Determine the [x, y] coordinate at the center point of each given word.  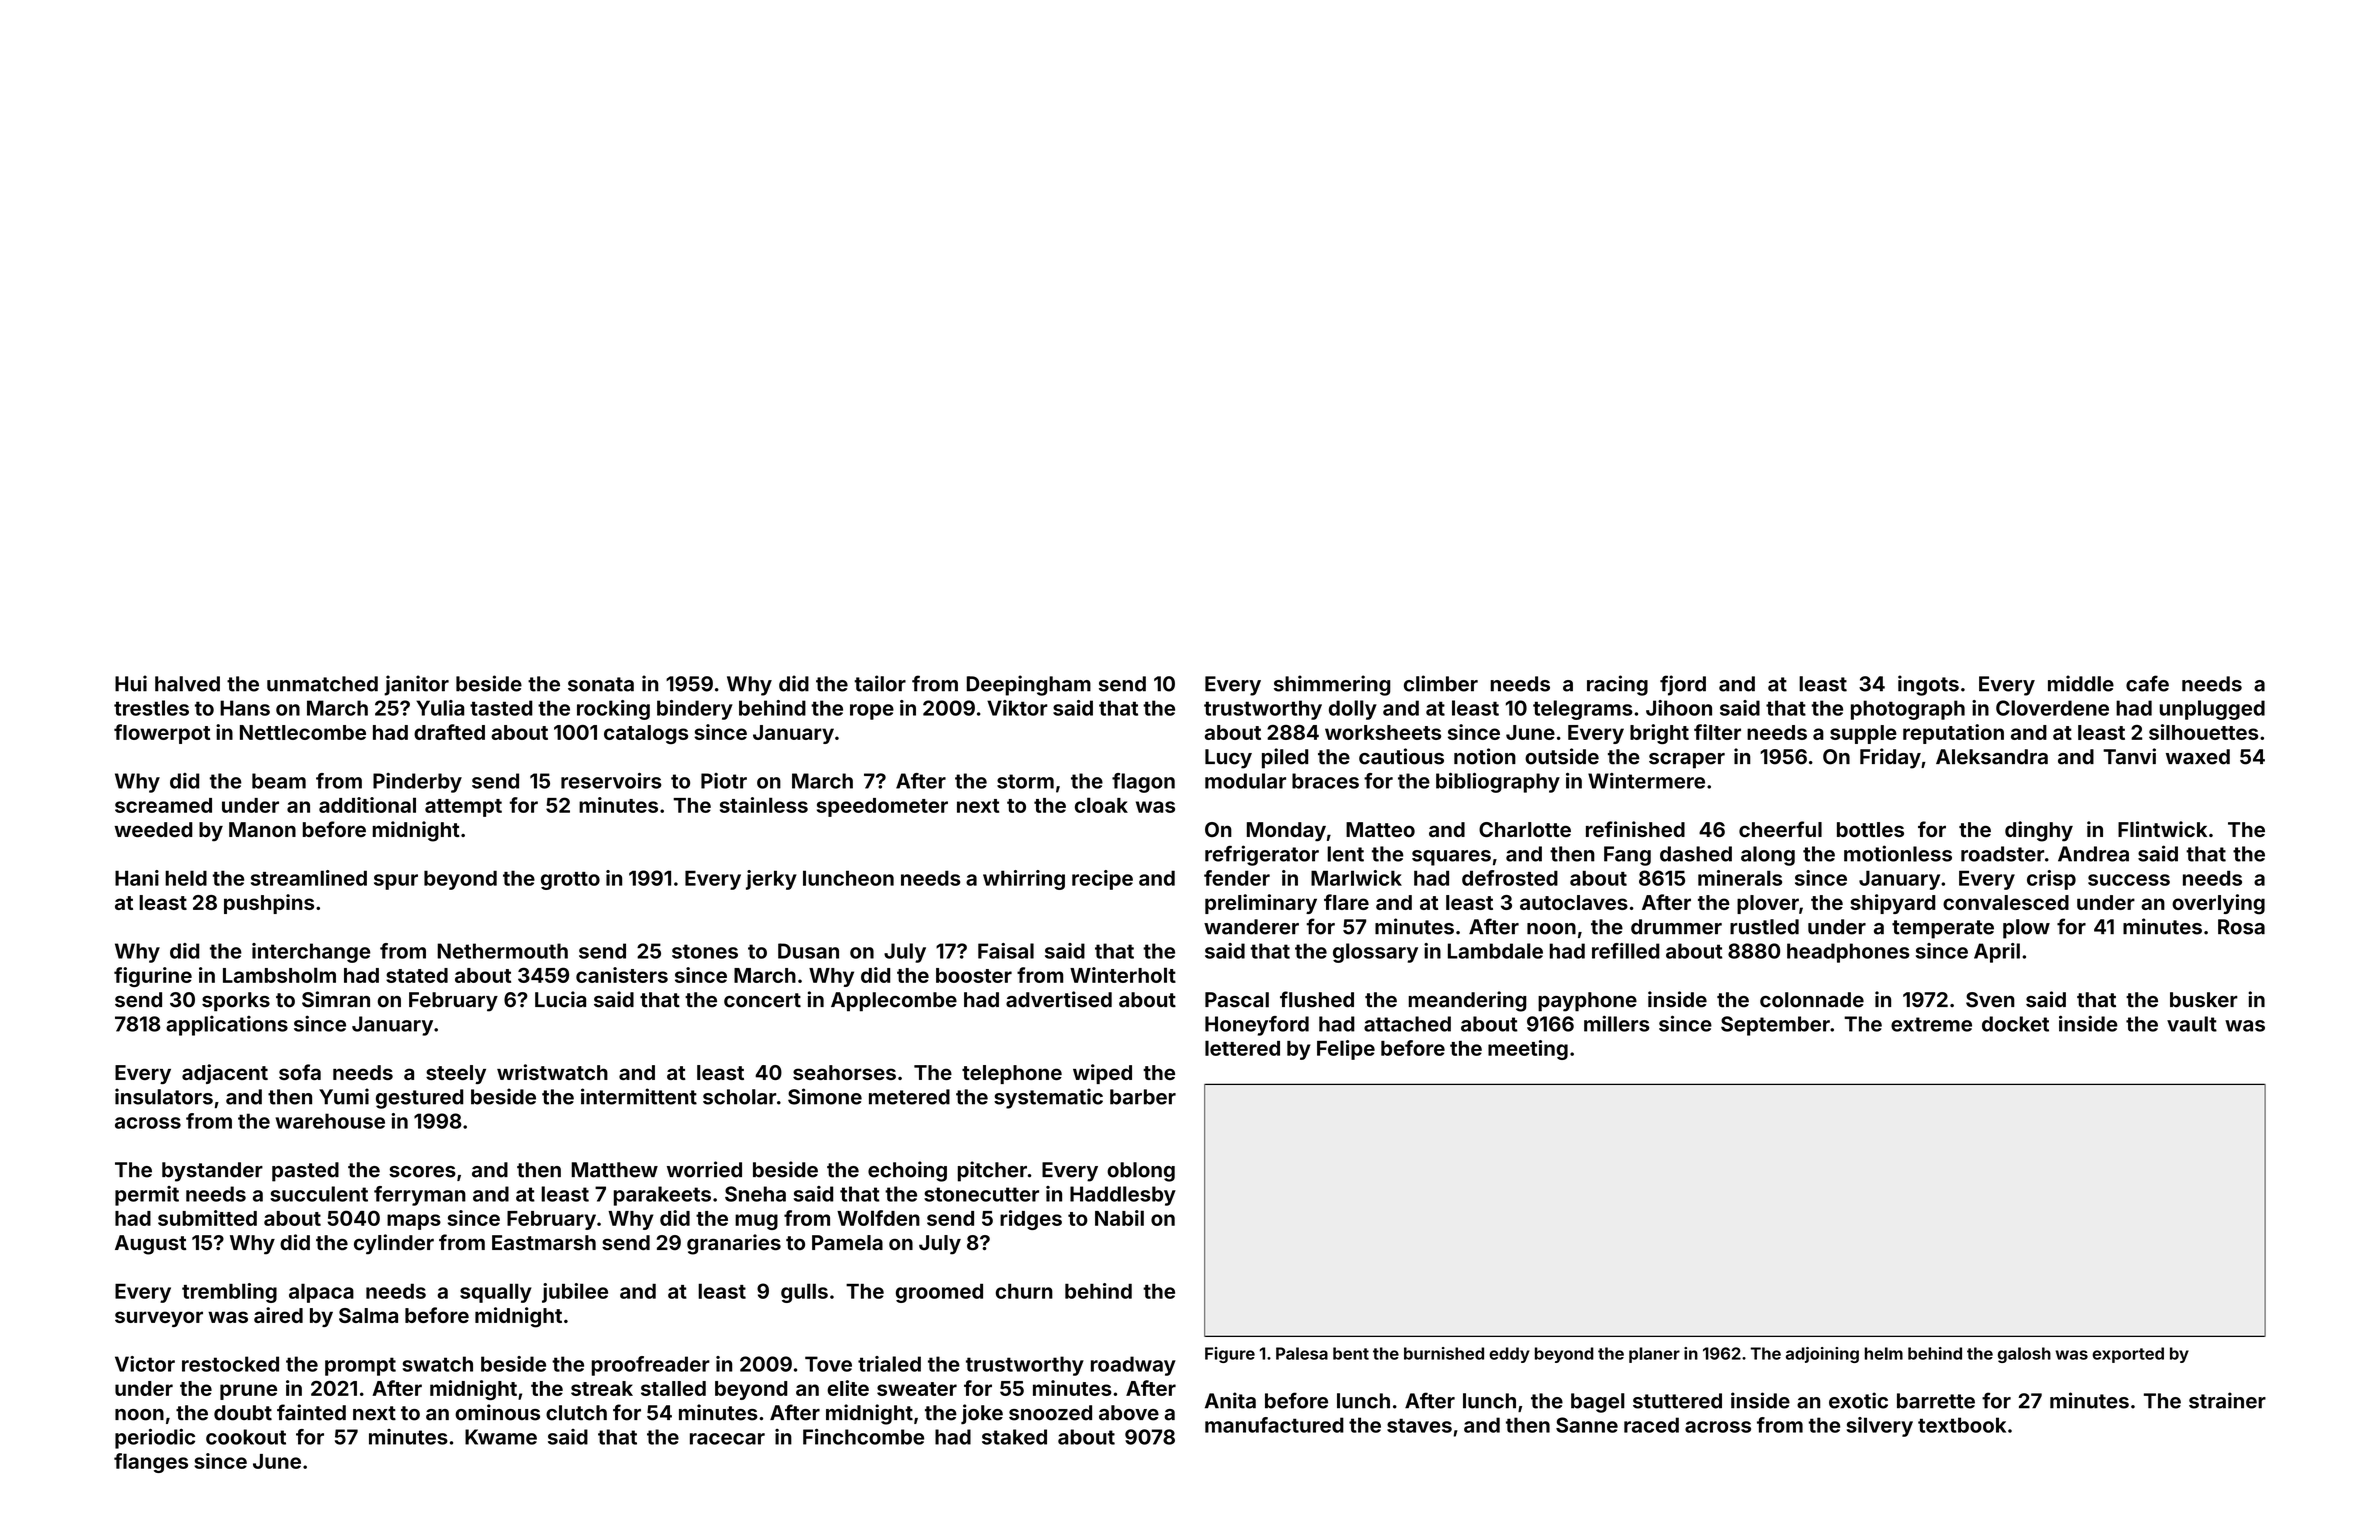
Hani [137, 878]
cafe [2147, 683]
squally [495, 1293]
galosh [2024, 1355]
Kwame [501, 1437]
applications [227, 1025]
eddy [1509, 1355]
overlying [2218, 904]
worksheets [1383, 732]
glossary [1375, 953]
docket [2015, 1024]
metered [909, 1097]
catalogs [646, 734]
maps [414, 1222]
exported [2128, 1355]
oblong [1141, 1172]
